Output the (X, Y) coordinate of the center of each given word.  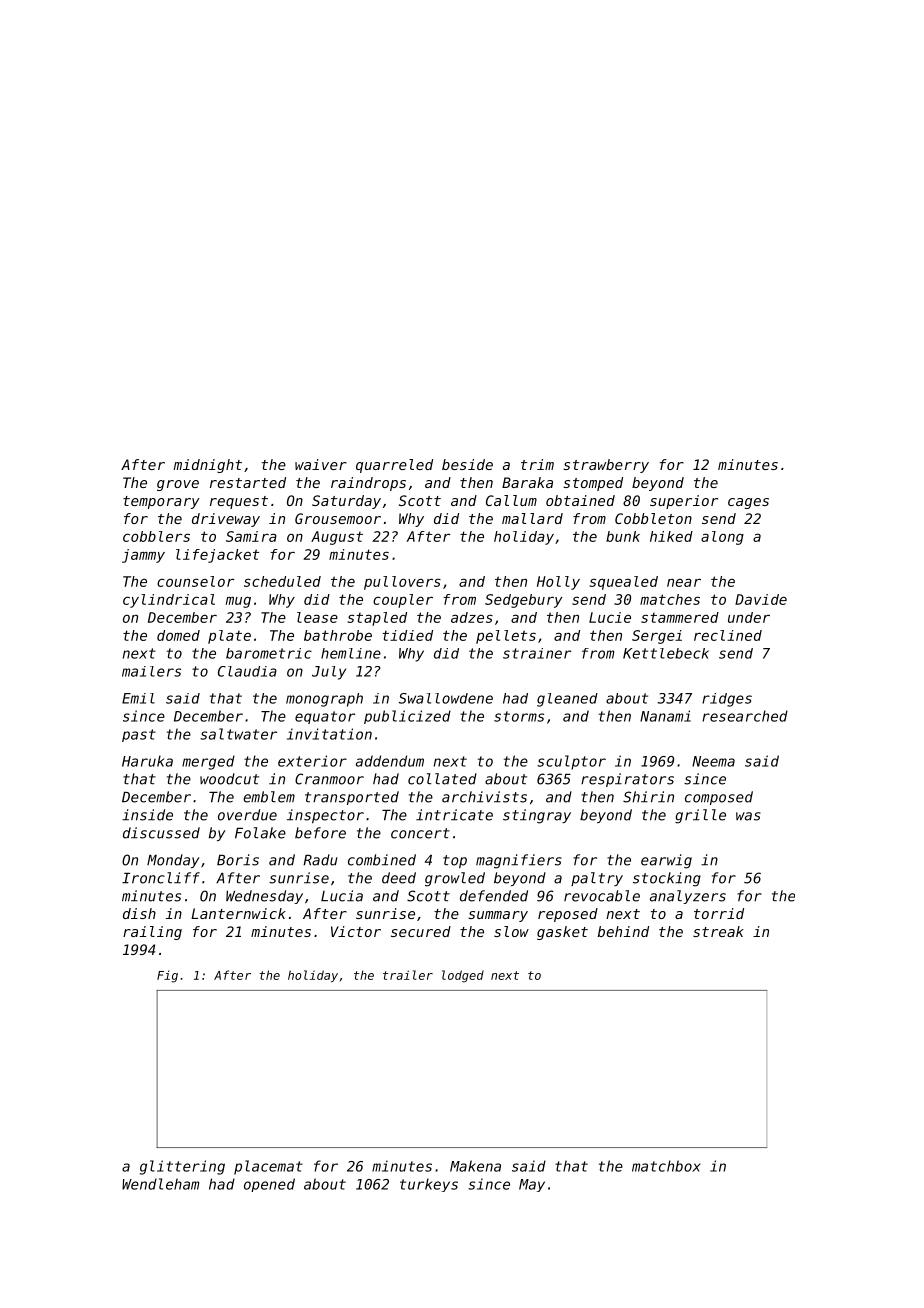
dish (139, 913)
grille (700, 816)
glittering (182, 1167)
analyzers (688, 897)
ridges (727, 700)
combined (382, 860)
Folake (260, 833)
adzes (472, 617)
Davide (761, 599)
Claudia (247, 671)
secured (421, 931)
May (532, 1185)
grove (178, 485)
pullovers (402, 583)
